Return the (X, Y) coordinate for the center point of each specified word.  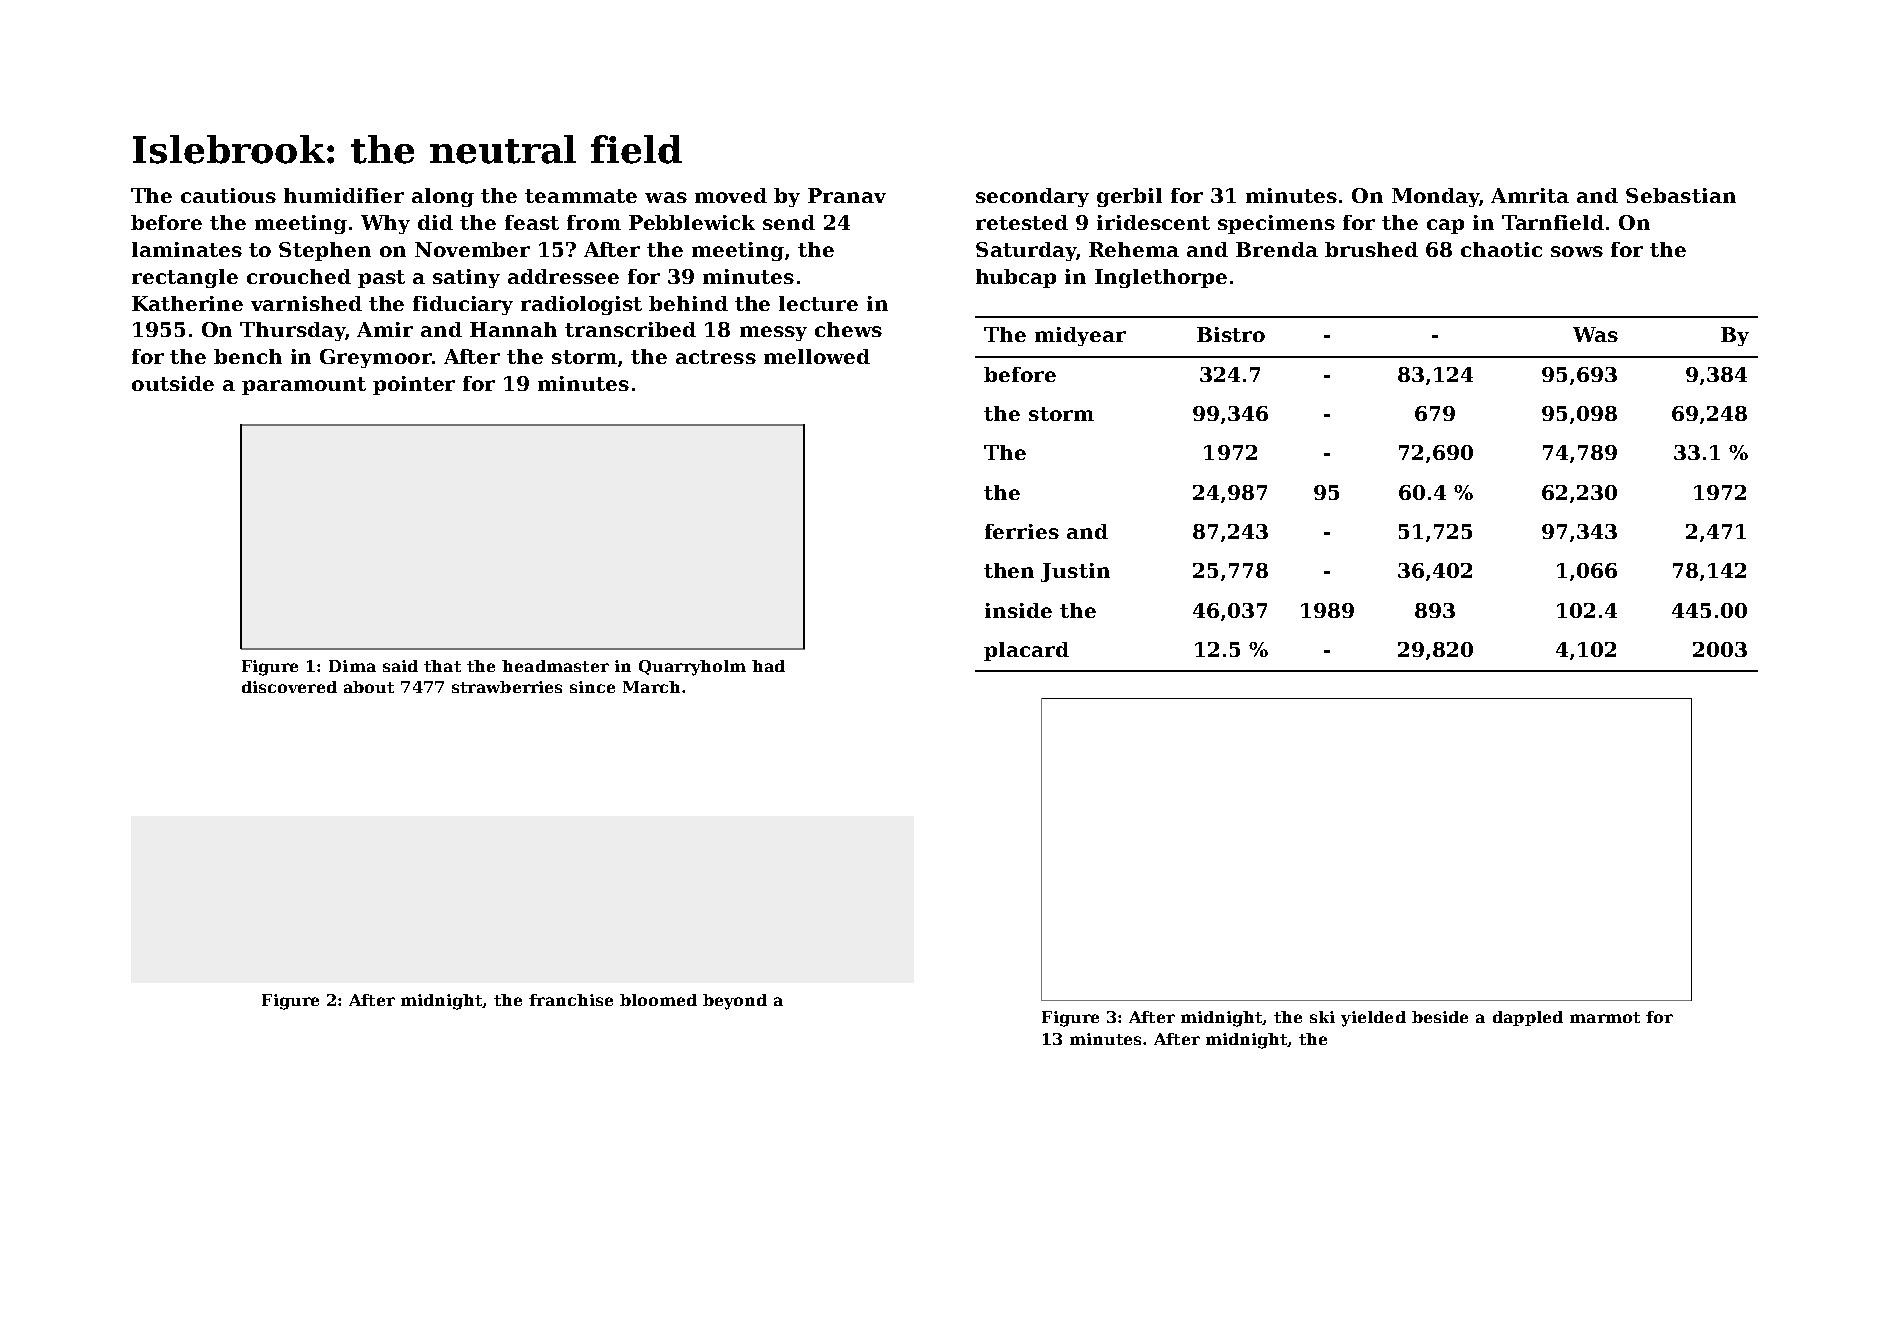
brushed (1371, 249)
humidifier (344, 195)
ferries (1022, 531)
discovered (289, 687)
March (651, 687)
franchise (571, 1000)
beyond (735, 1002)
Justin (1075, 572)
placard (1026, 651)
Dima (352, 666)
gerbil (1129, 197)
